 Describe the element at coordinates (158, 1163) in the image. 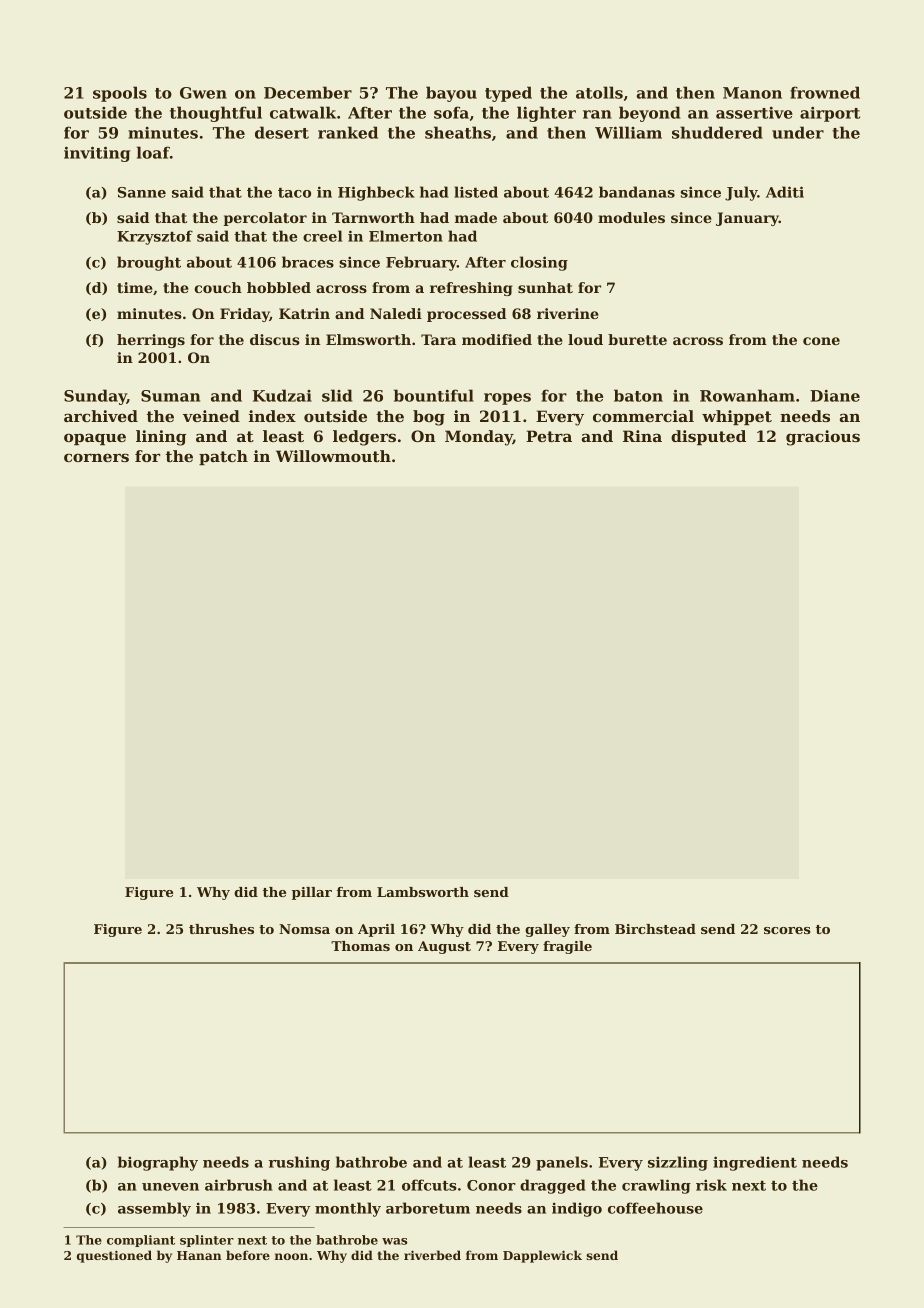

I see `biography` at that location.
